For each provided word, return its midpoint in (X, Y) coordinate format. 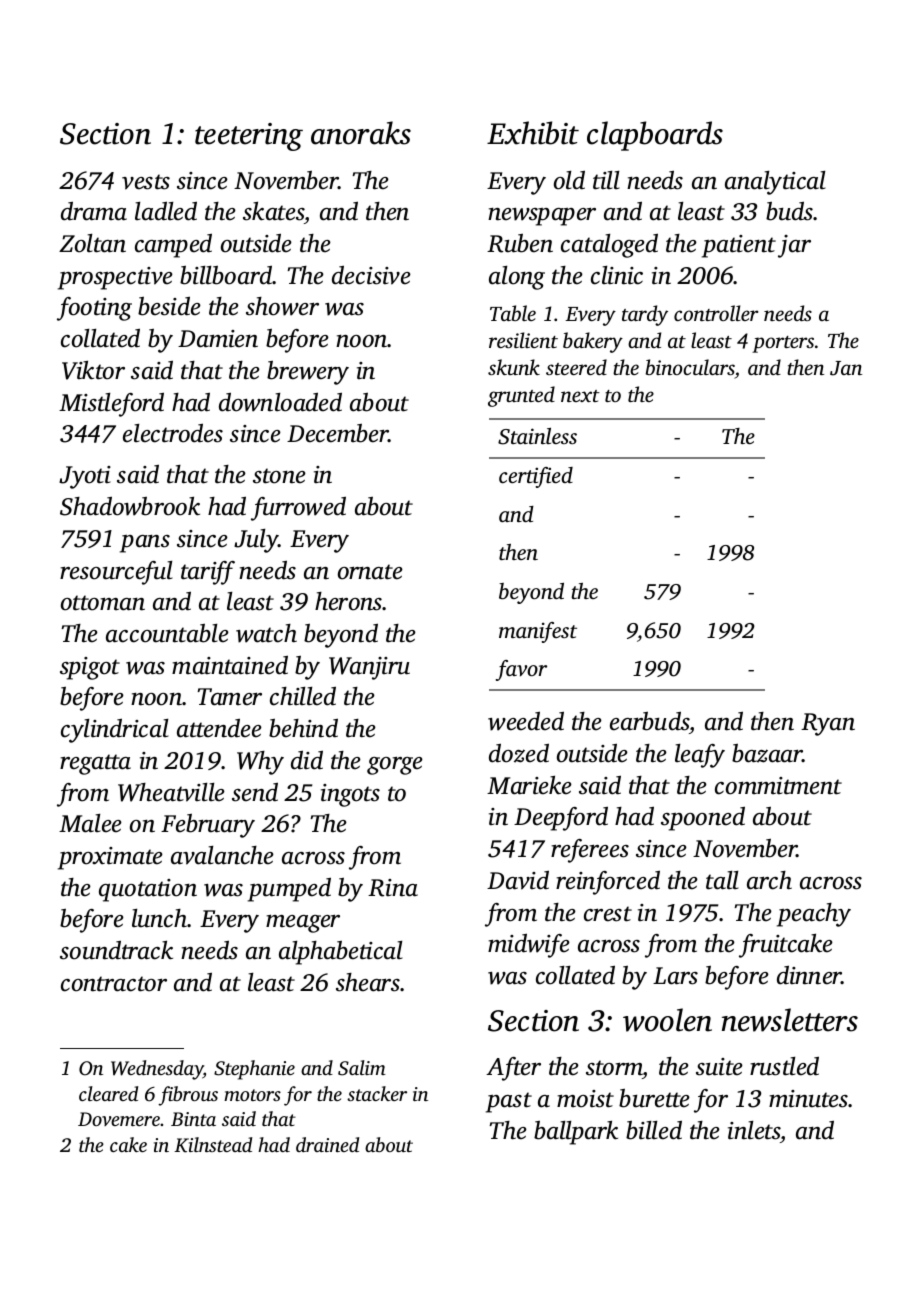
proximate (110, 858)
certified (536, 477)
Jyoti (85, 477)
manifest (538, 632)
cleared (108, 1093)
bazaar (767, 753)
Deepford (561, 819)
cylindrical (115, 731)
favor (521, 670)
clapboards (655, 136)
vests (146, 182)
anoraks (361, 133)
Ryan (828, 724)
